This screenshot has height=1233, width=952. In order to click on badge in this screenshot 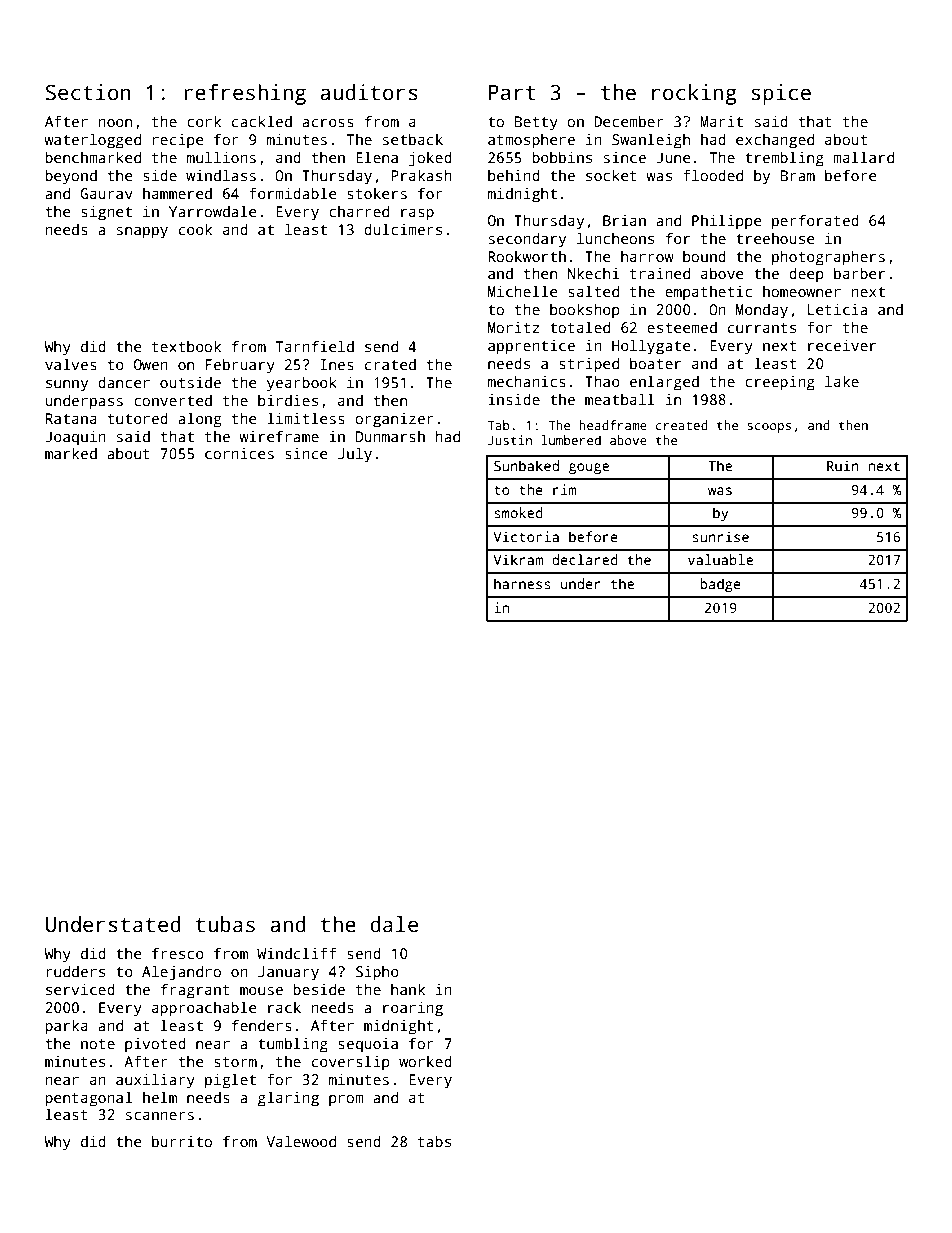, I will do `click(720, 585)`.
